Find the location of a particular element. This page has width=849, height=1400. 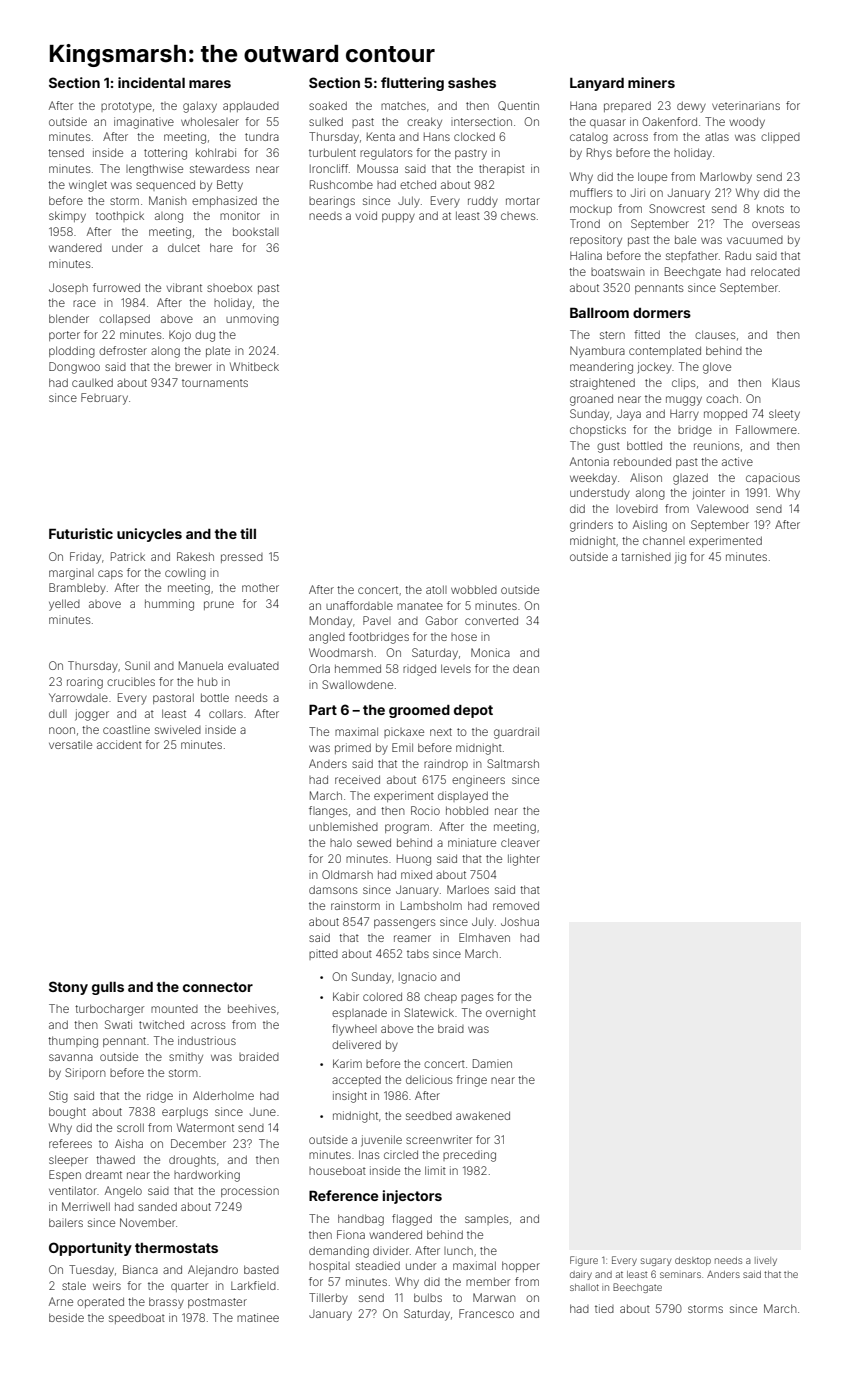

lively is located at coordinates (766, 1261).
